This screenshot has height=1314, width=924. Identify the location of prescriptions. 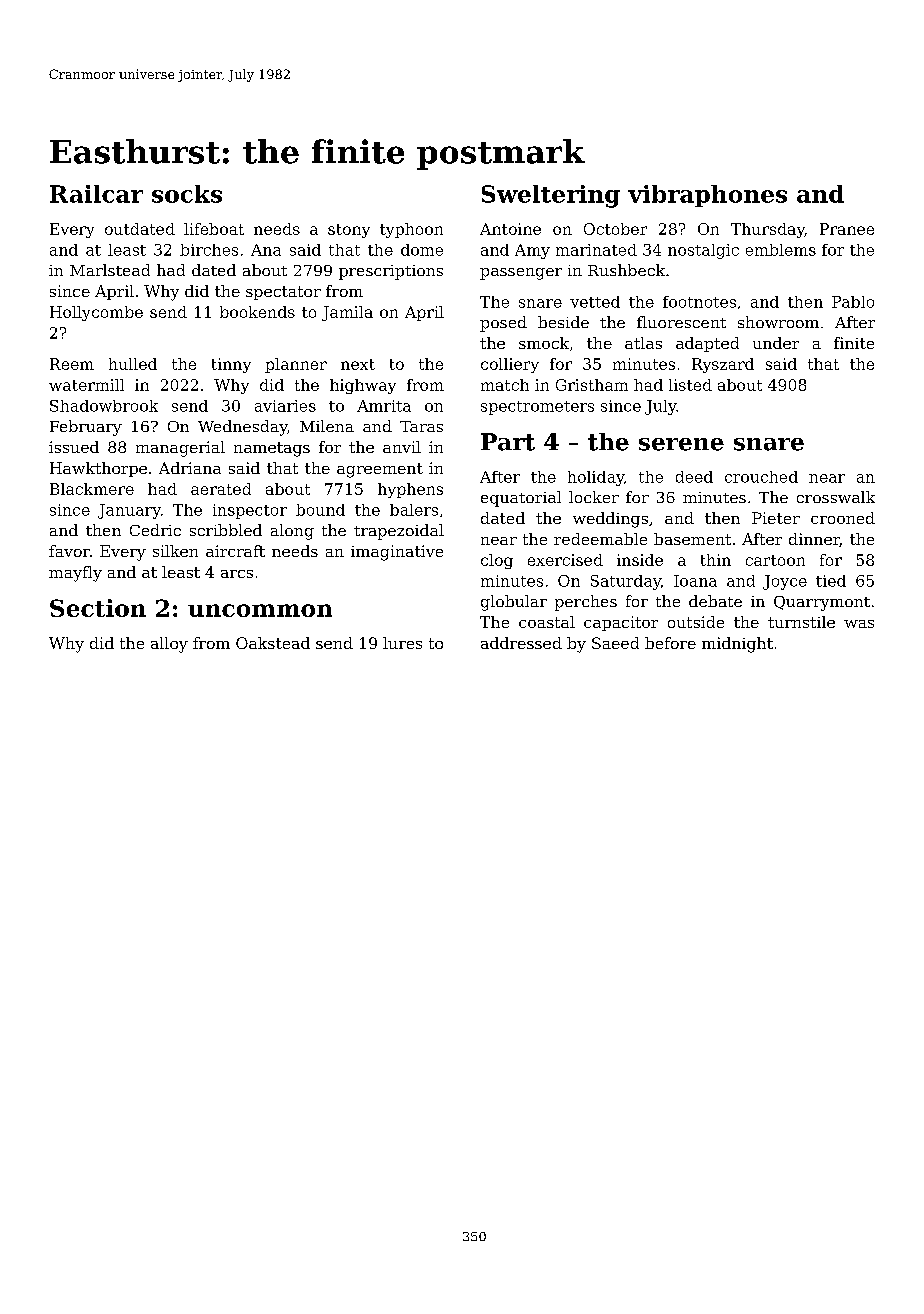
(391, 272).
